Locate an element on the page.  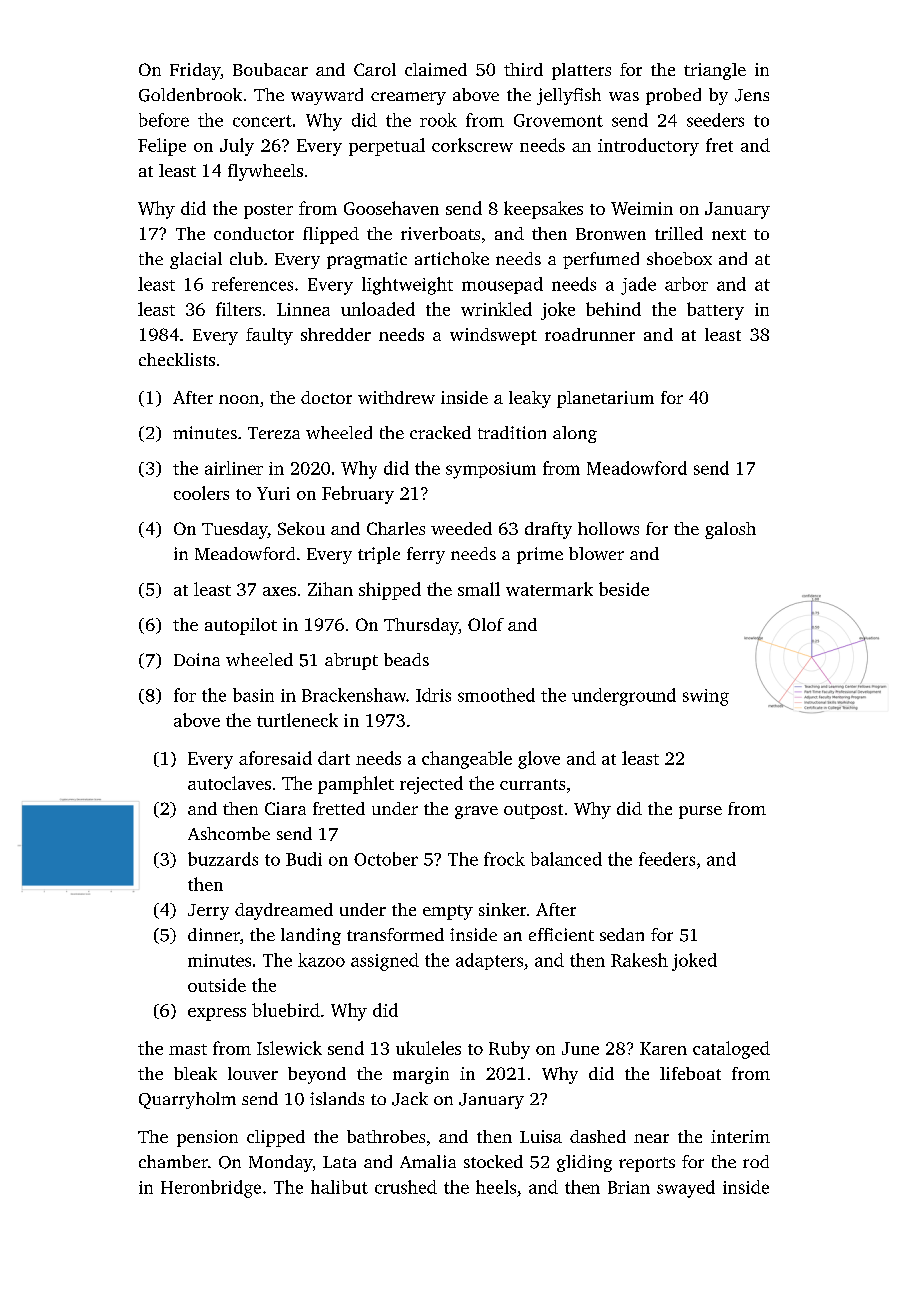
abrupt is located at coordinates (351, 661).
